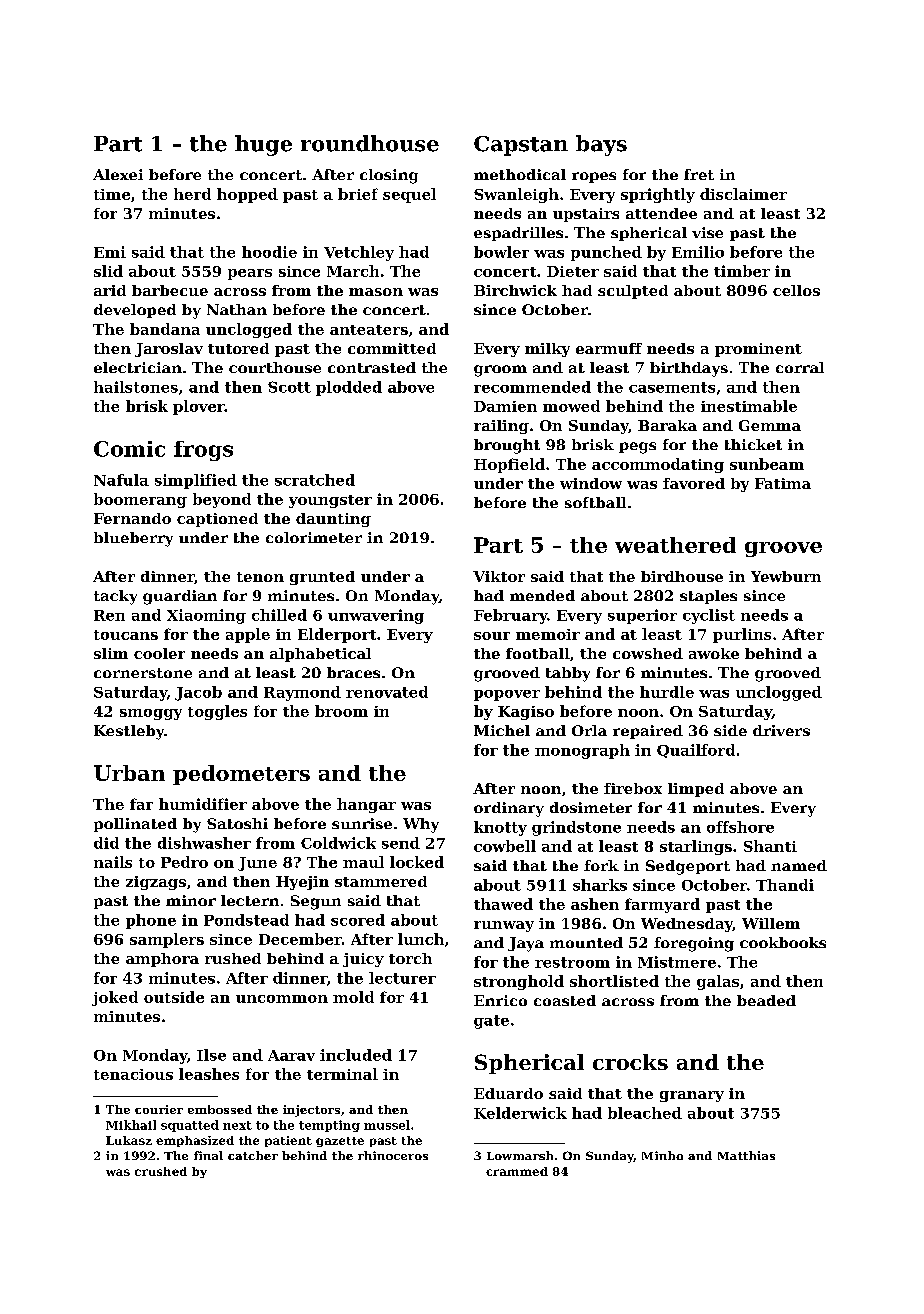  Describe the element at coordinates (568, 674) in the page. I see `tabby` at that location.
